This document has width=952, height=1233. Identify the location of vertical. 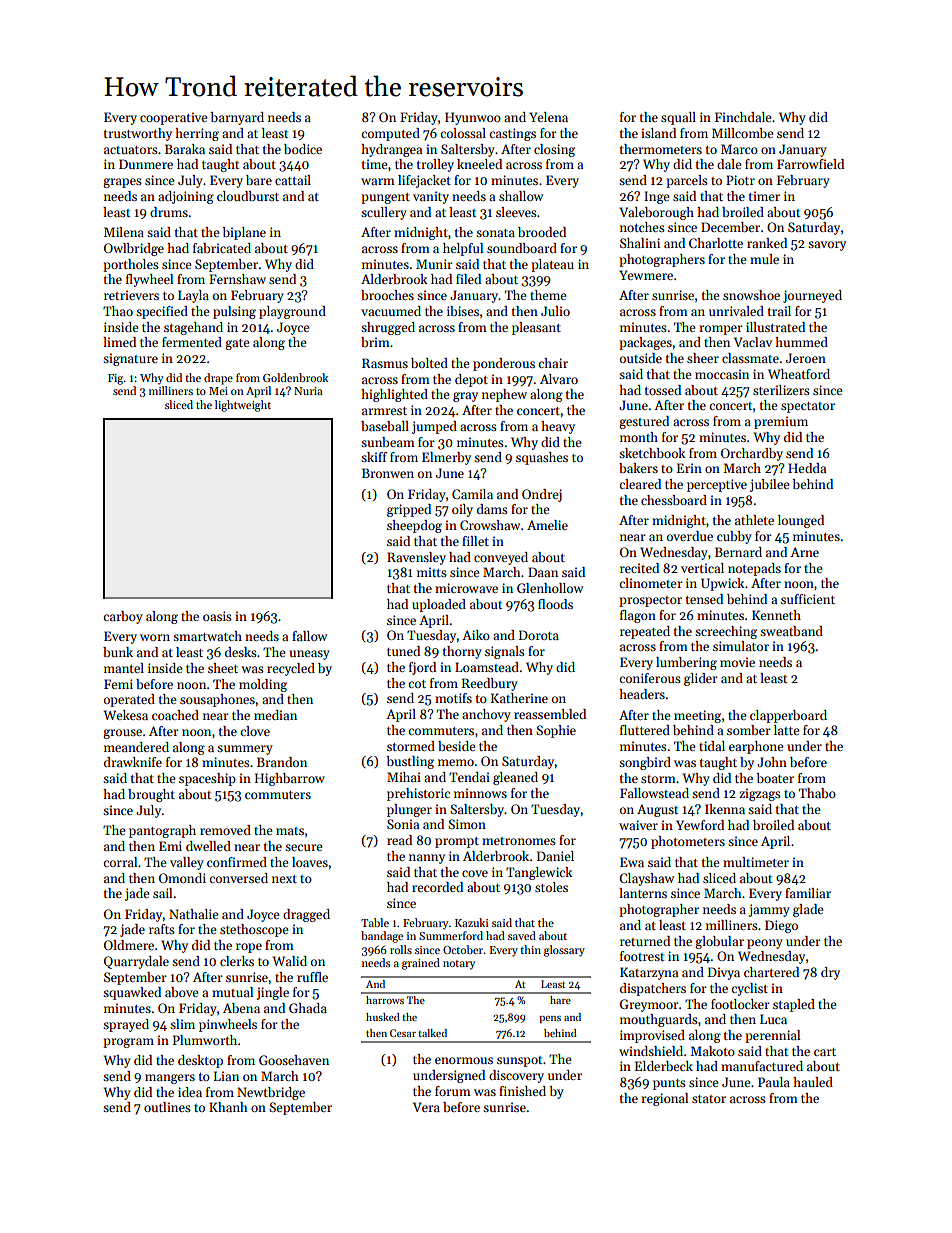
(702, 568).
